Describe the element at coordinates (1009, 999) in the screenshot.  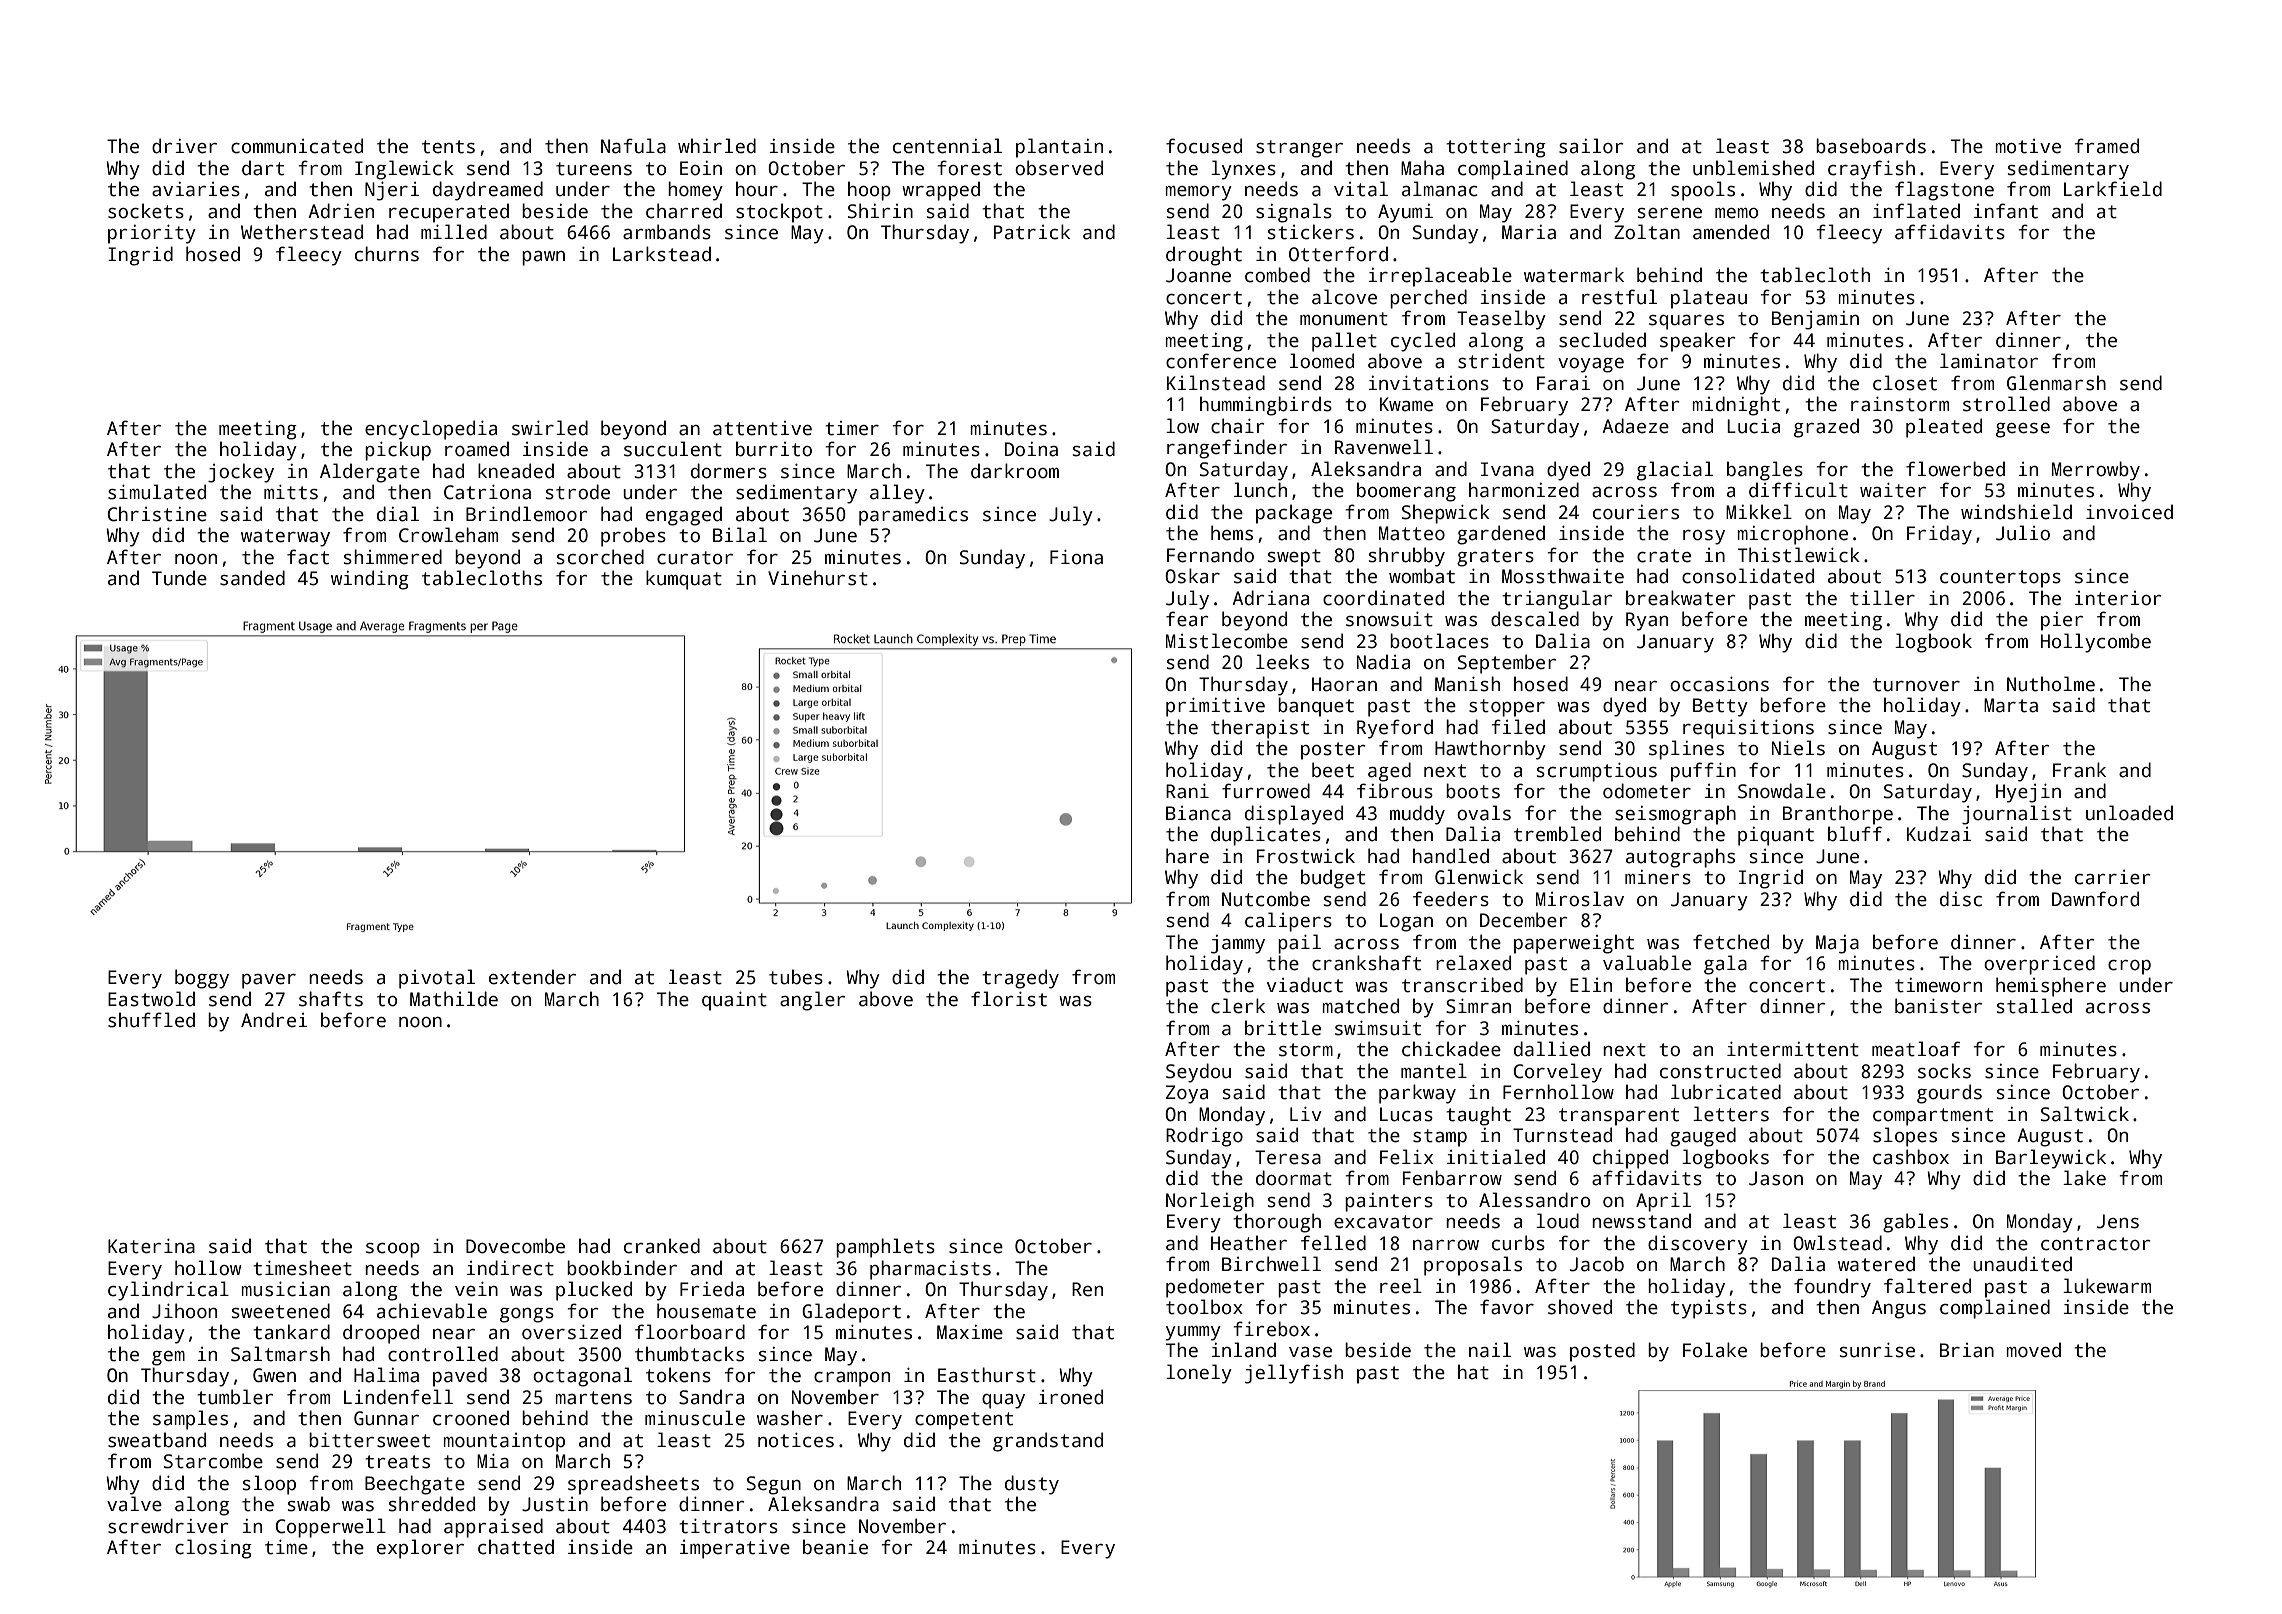
I see `florist` at that location.
